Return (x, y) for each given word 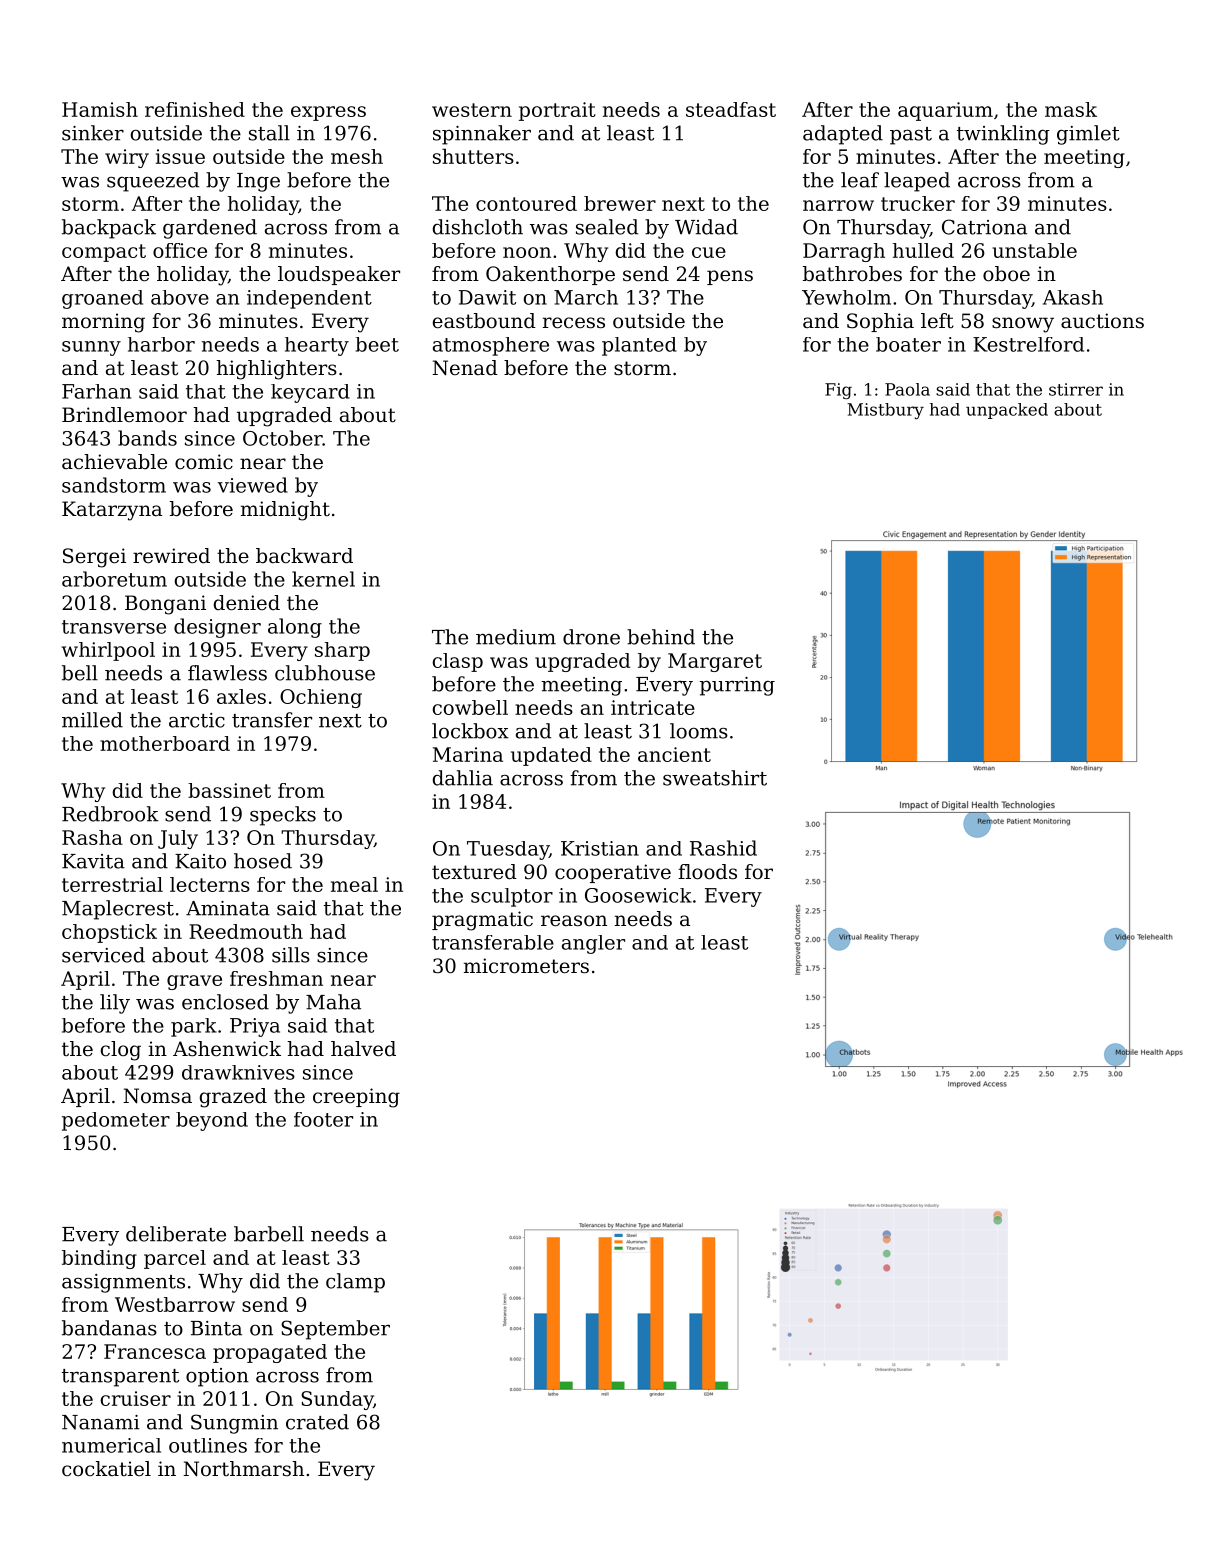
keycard (310, 393)
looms (699, 731)
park (194, 1027)
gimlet (1088, 135)
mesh (357, 156)
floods (707, 872)
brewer (620, 203)
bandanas (109, 1328)
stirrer (1076, 389)
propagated (270, 1353)
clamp (355, 1283)
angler (593, 944)
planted (639, 346)
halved (363, 1049)
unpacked (1007, 411)
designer (217, 628)
